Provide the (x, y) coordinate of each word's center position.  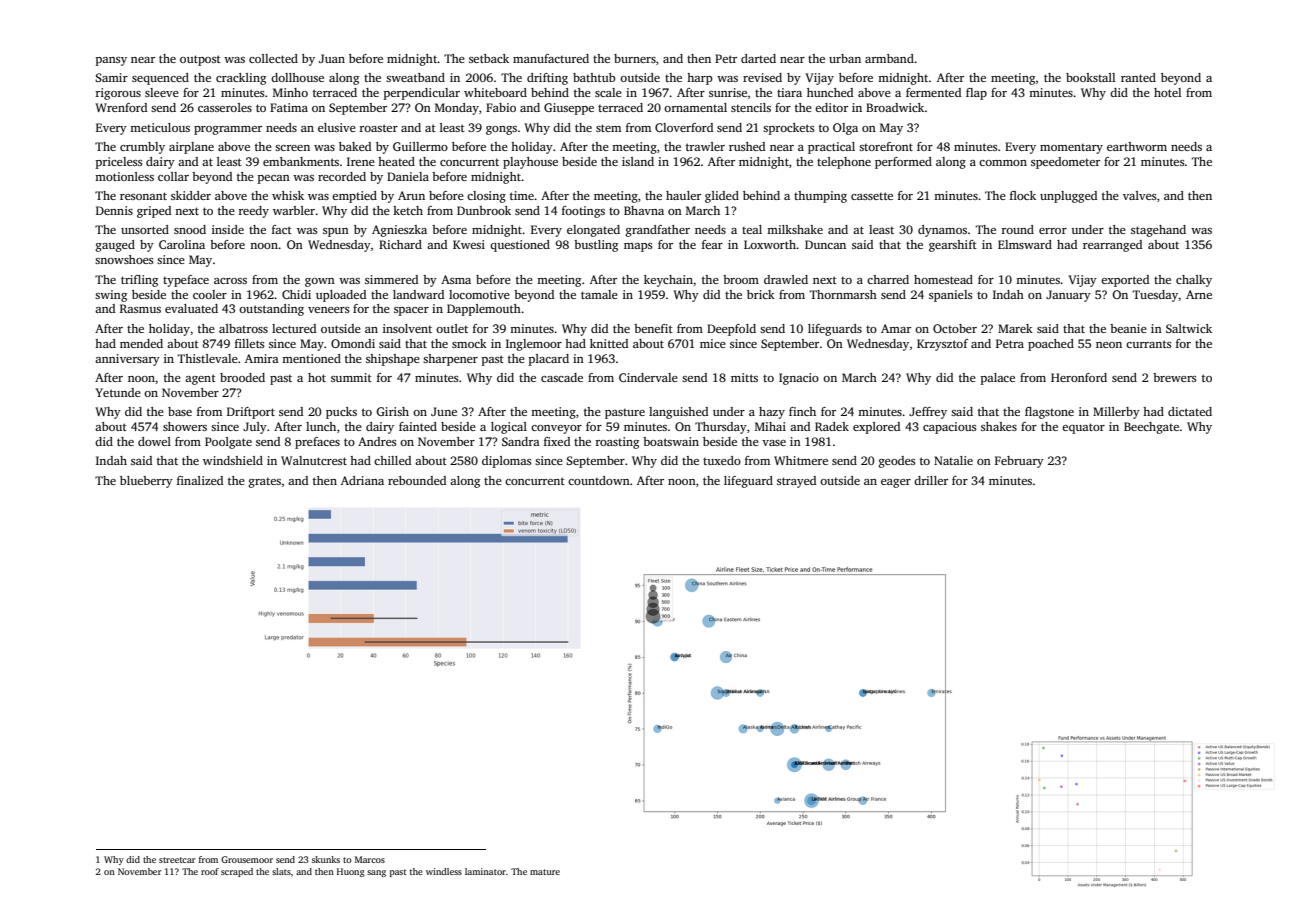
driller (931, 480)
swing (111, 296)
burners (635, 58)
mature (545, 872)
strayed (796, 482)
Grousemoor (247, 859)
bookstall (1090, 77)
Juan (332, 58)
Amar (896, 328)
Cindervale (648, 377)
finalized (200, 480)
